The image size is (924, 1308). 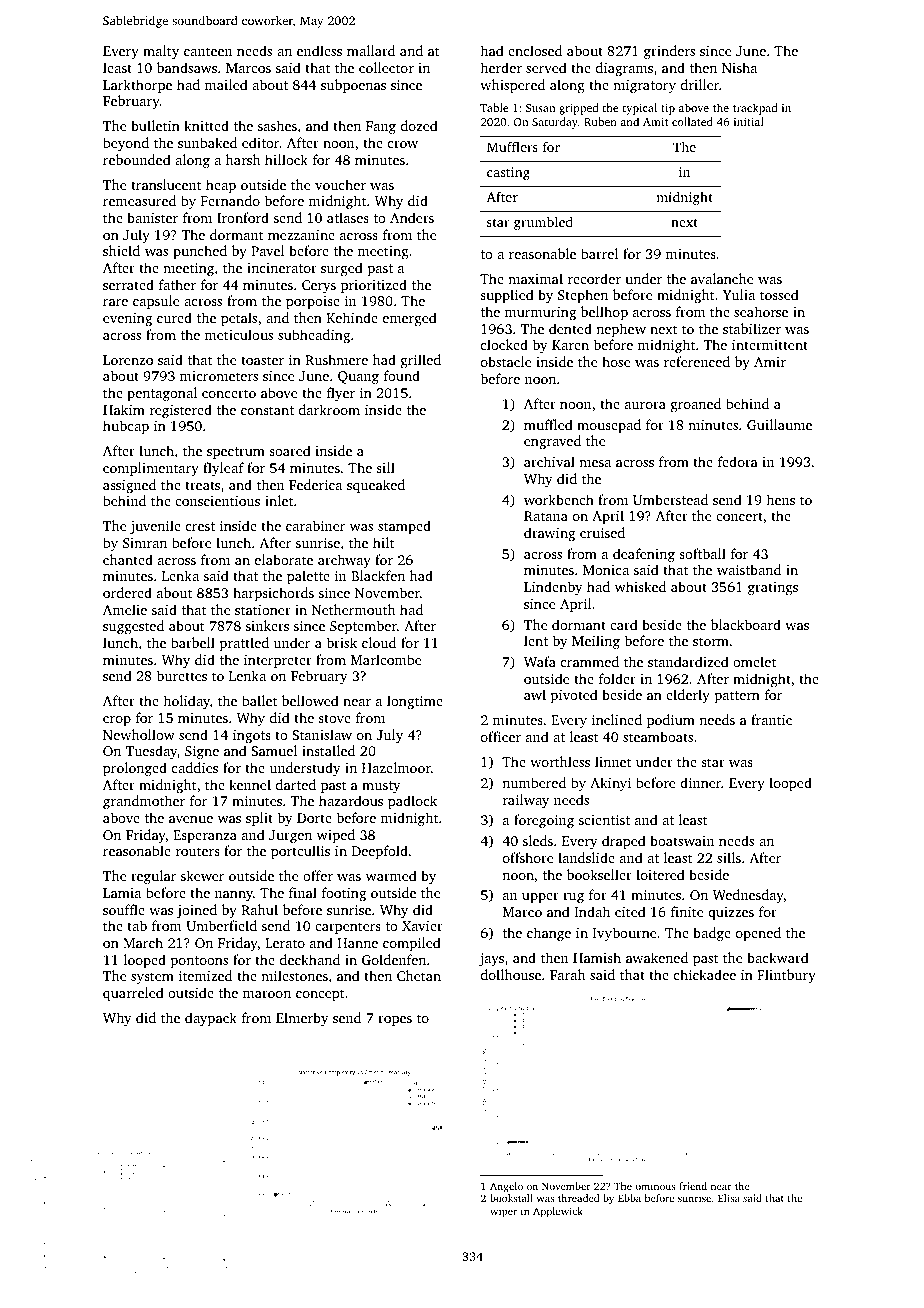 What do you see at coordinates (682, 840) in the image?
I see `boatswain` at bounding box center [682, 840].
